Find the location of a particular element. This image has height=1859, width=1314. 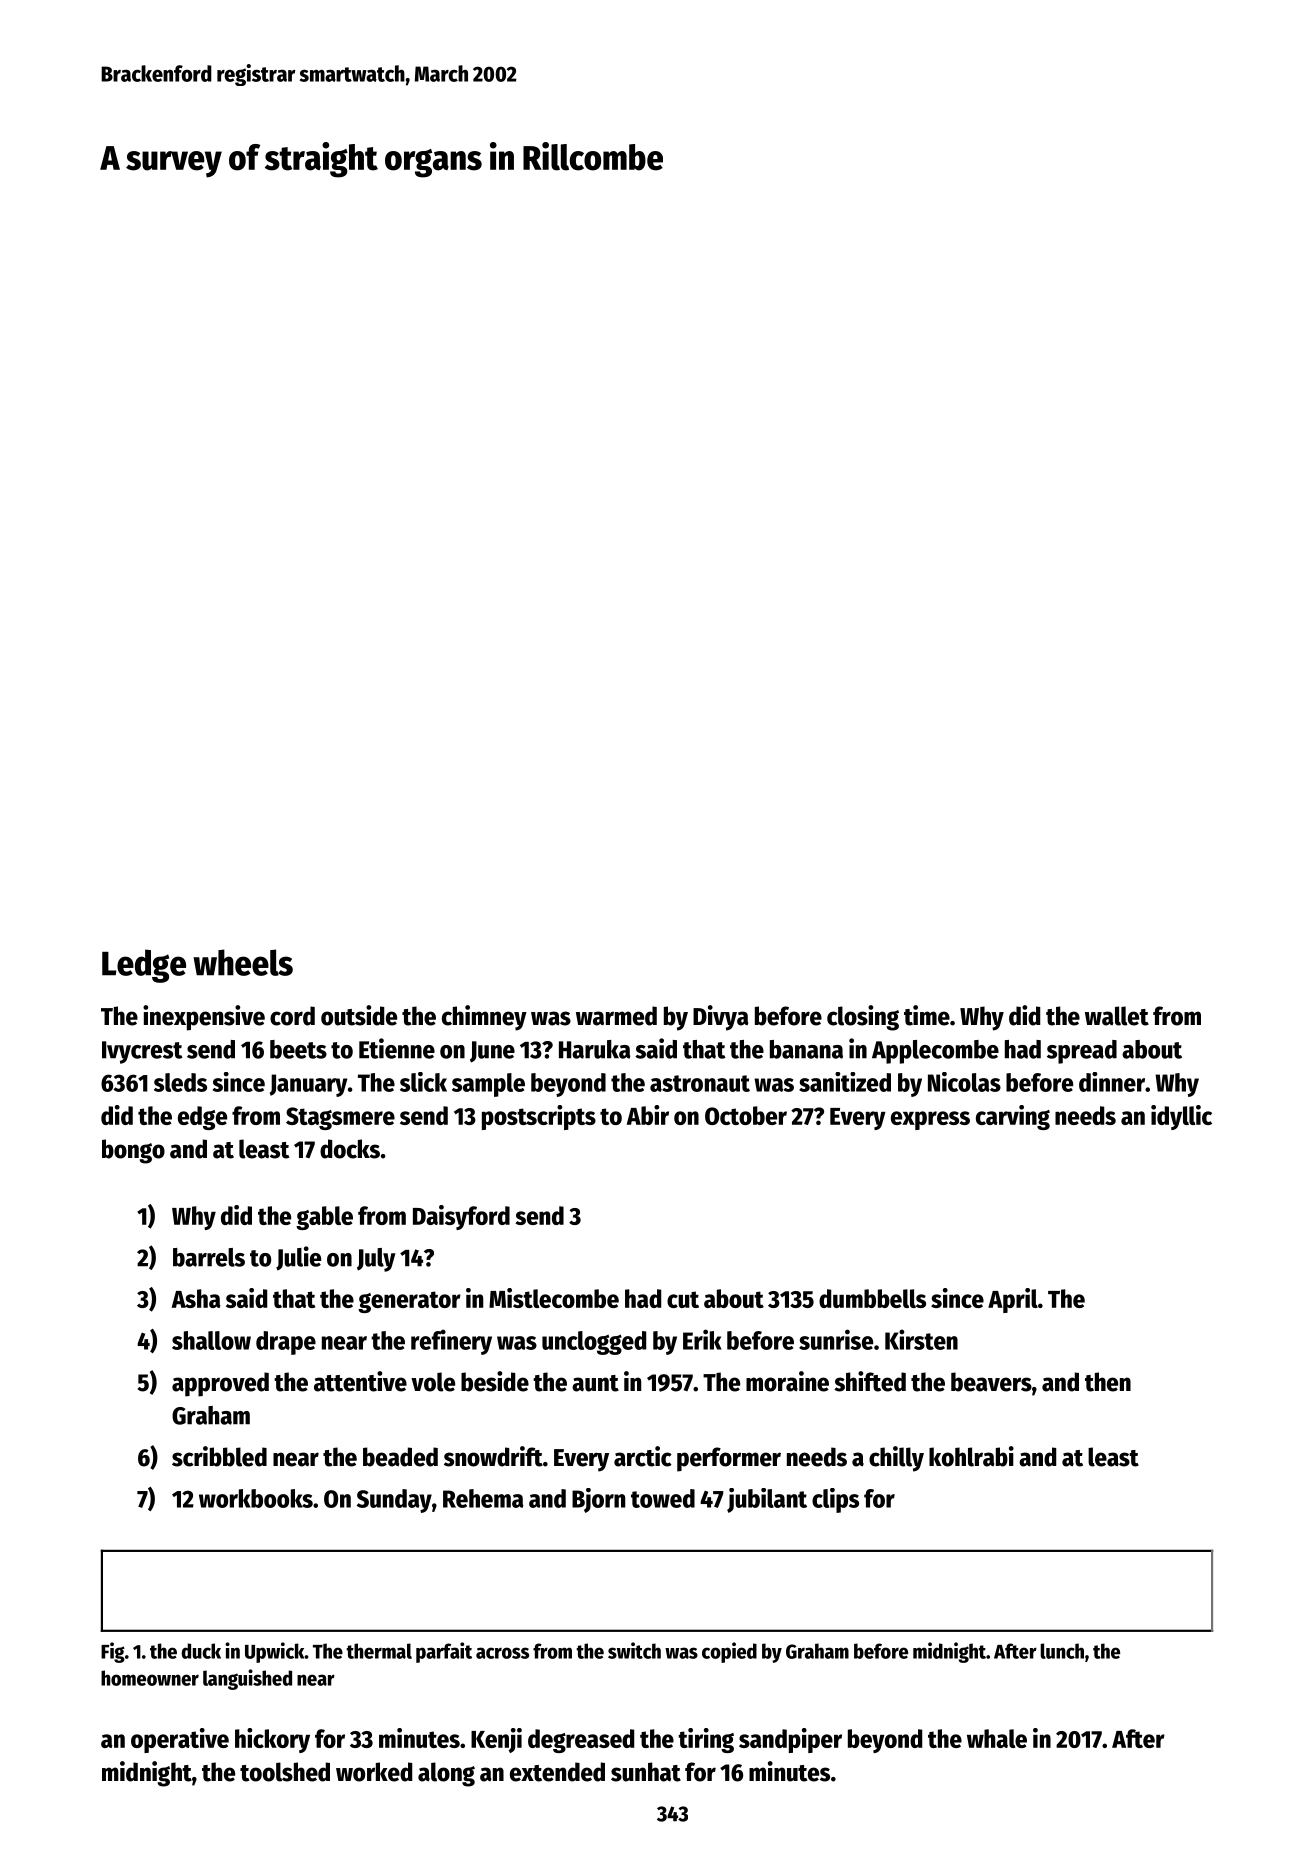

shallow is located at coordinates (211, 1340).
